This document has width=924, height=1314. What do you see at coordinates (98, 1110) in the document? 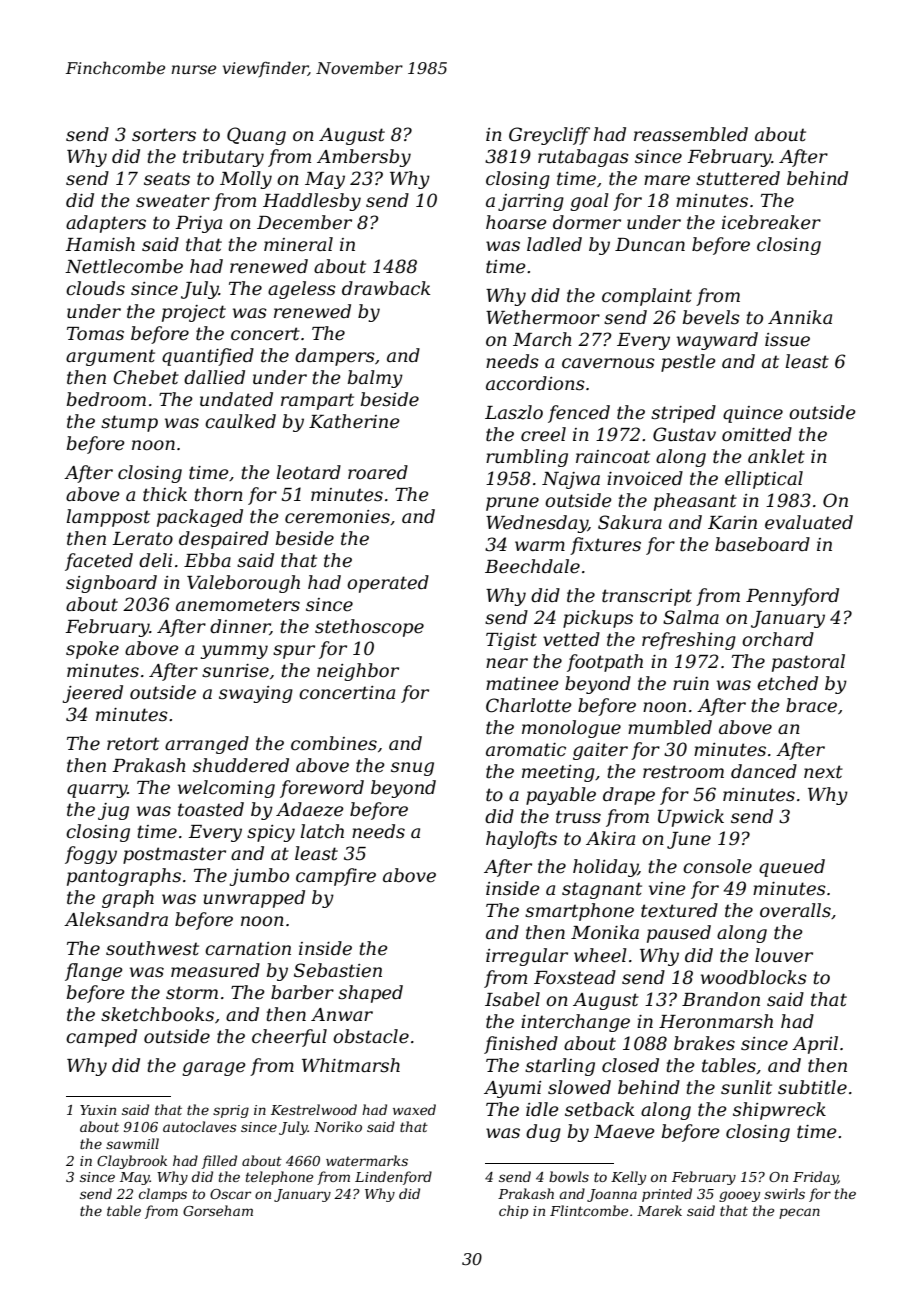
I see `Yuxin` at bounding box center [98, 1110].
